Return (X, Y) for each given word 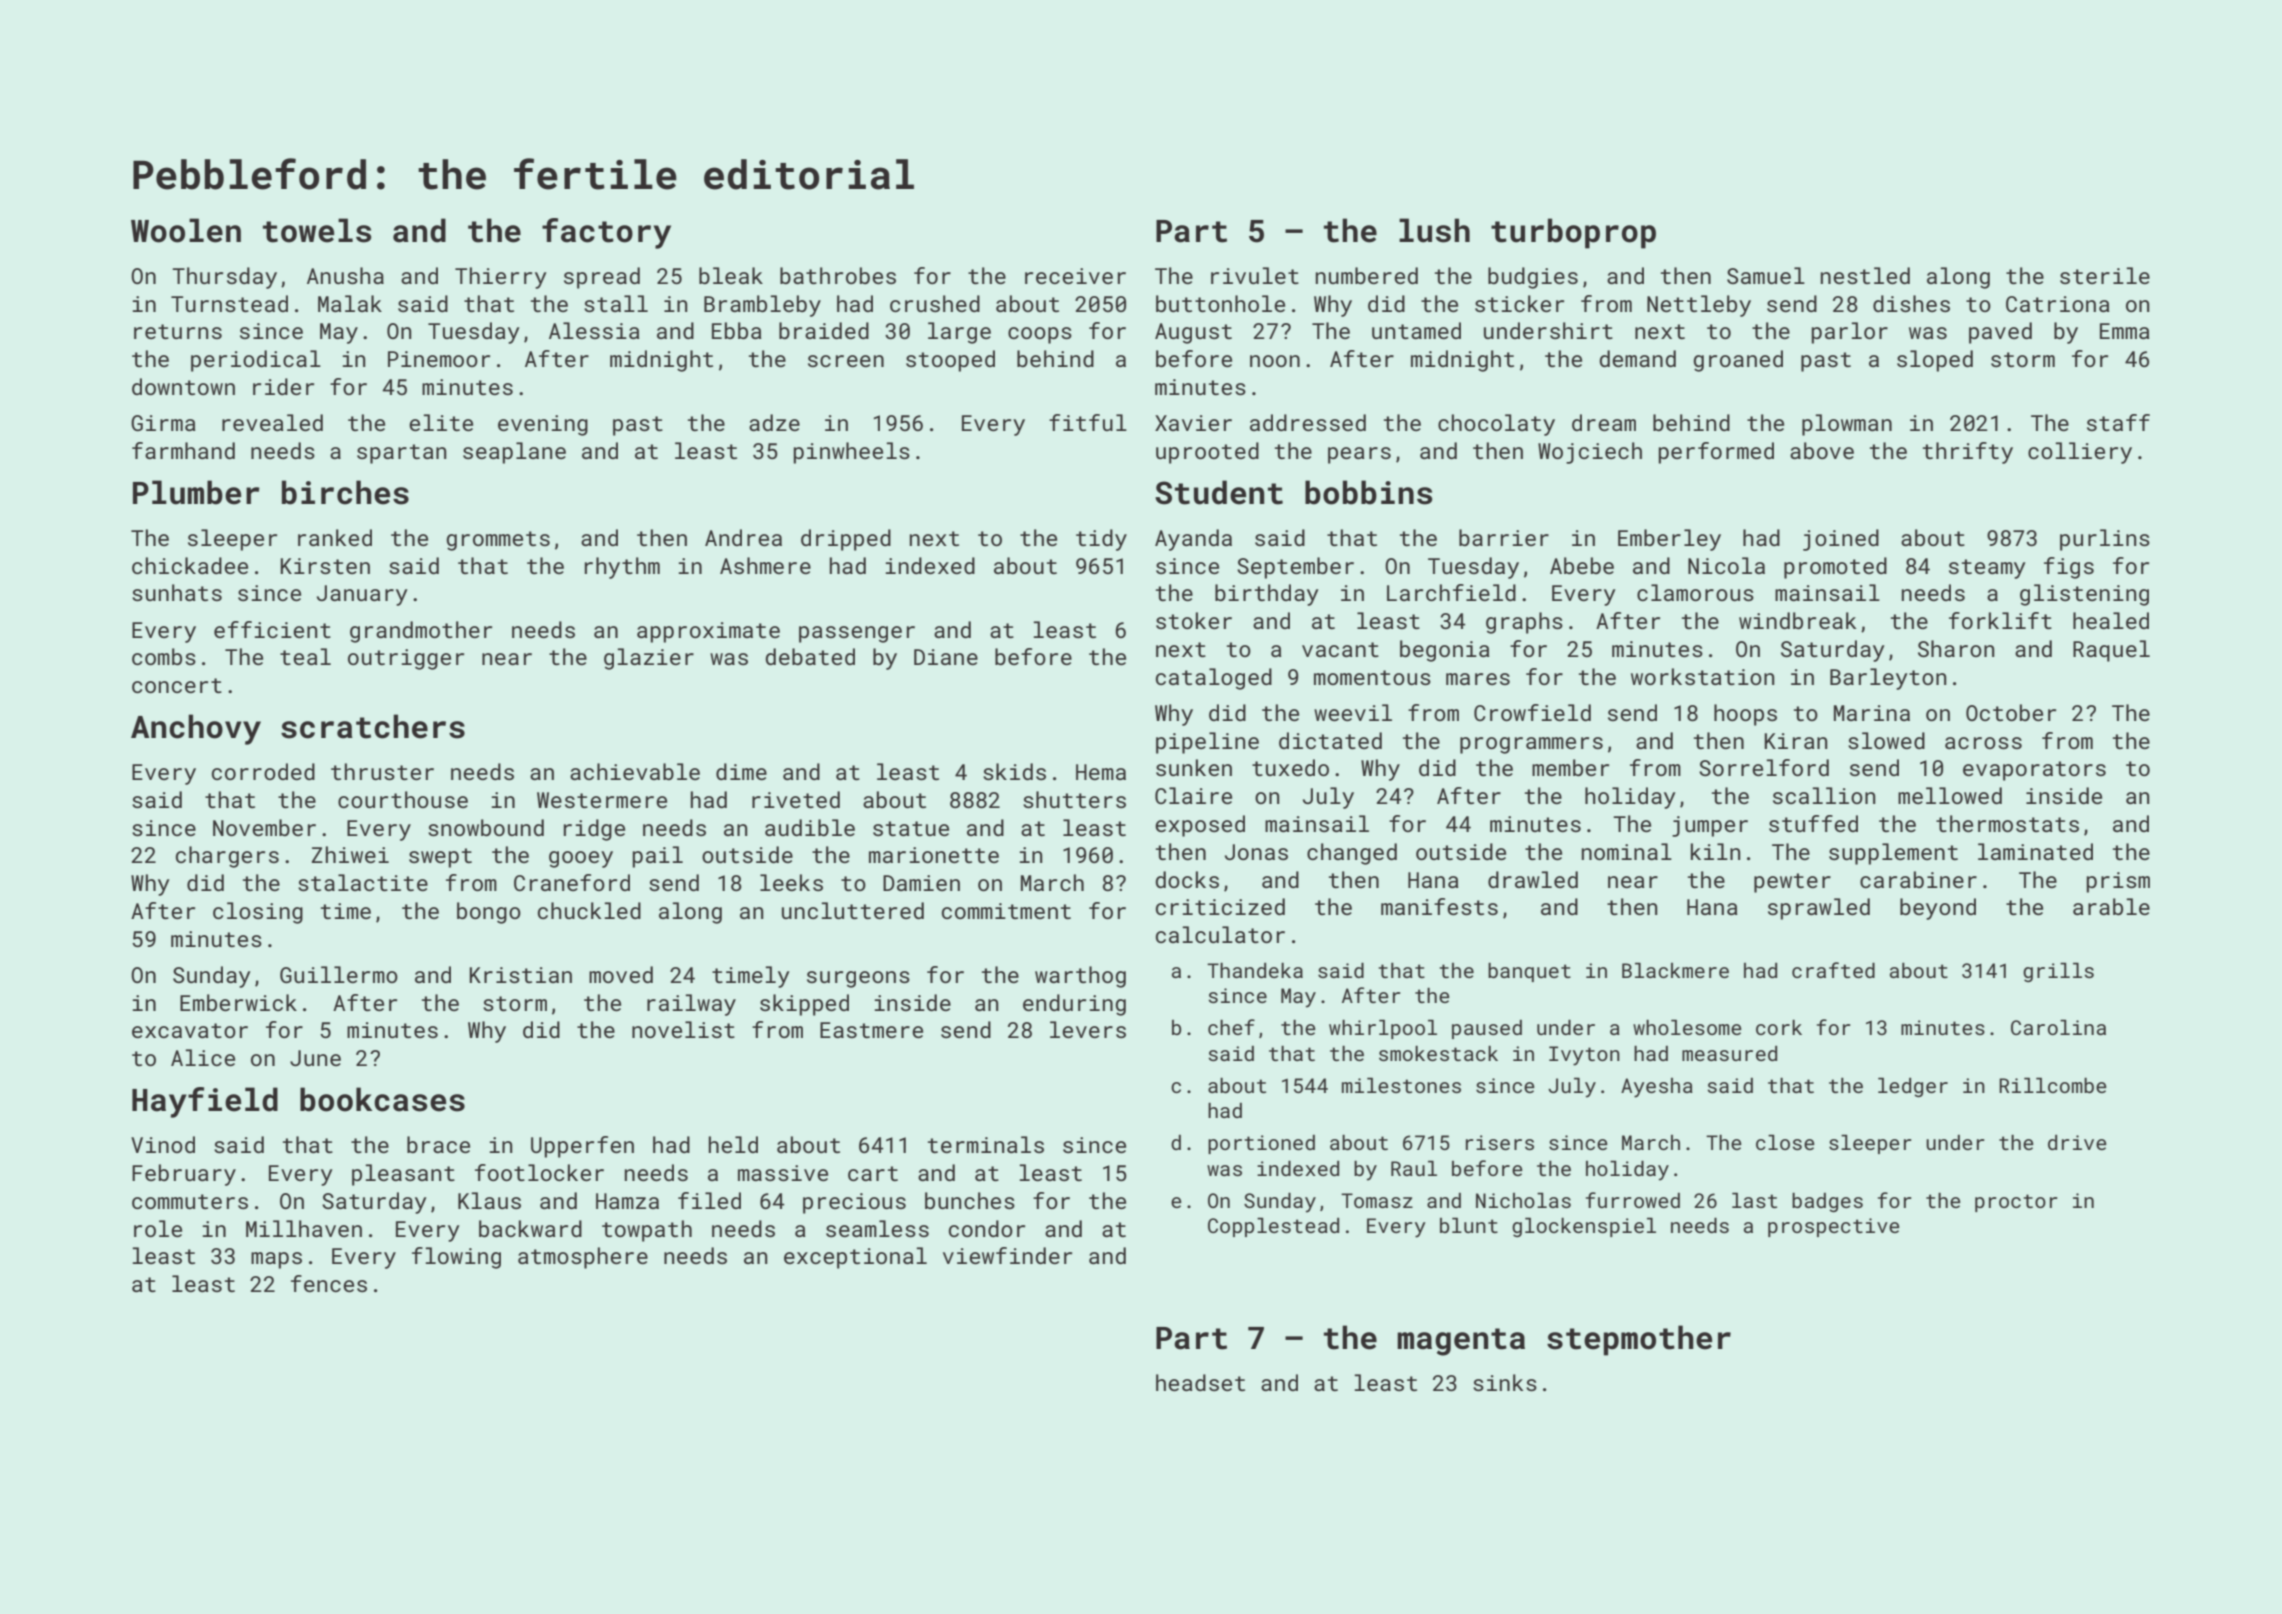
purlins (2105, 540)
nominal (1627, 851)
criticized (1220, 906)
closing (258, 913)
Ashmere (765, 565)
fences (329, 1283)
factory (606, 233)
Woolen (186, 230)
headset (1200, 1382)
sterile (2105, 275)
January (362, 595)
